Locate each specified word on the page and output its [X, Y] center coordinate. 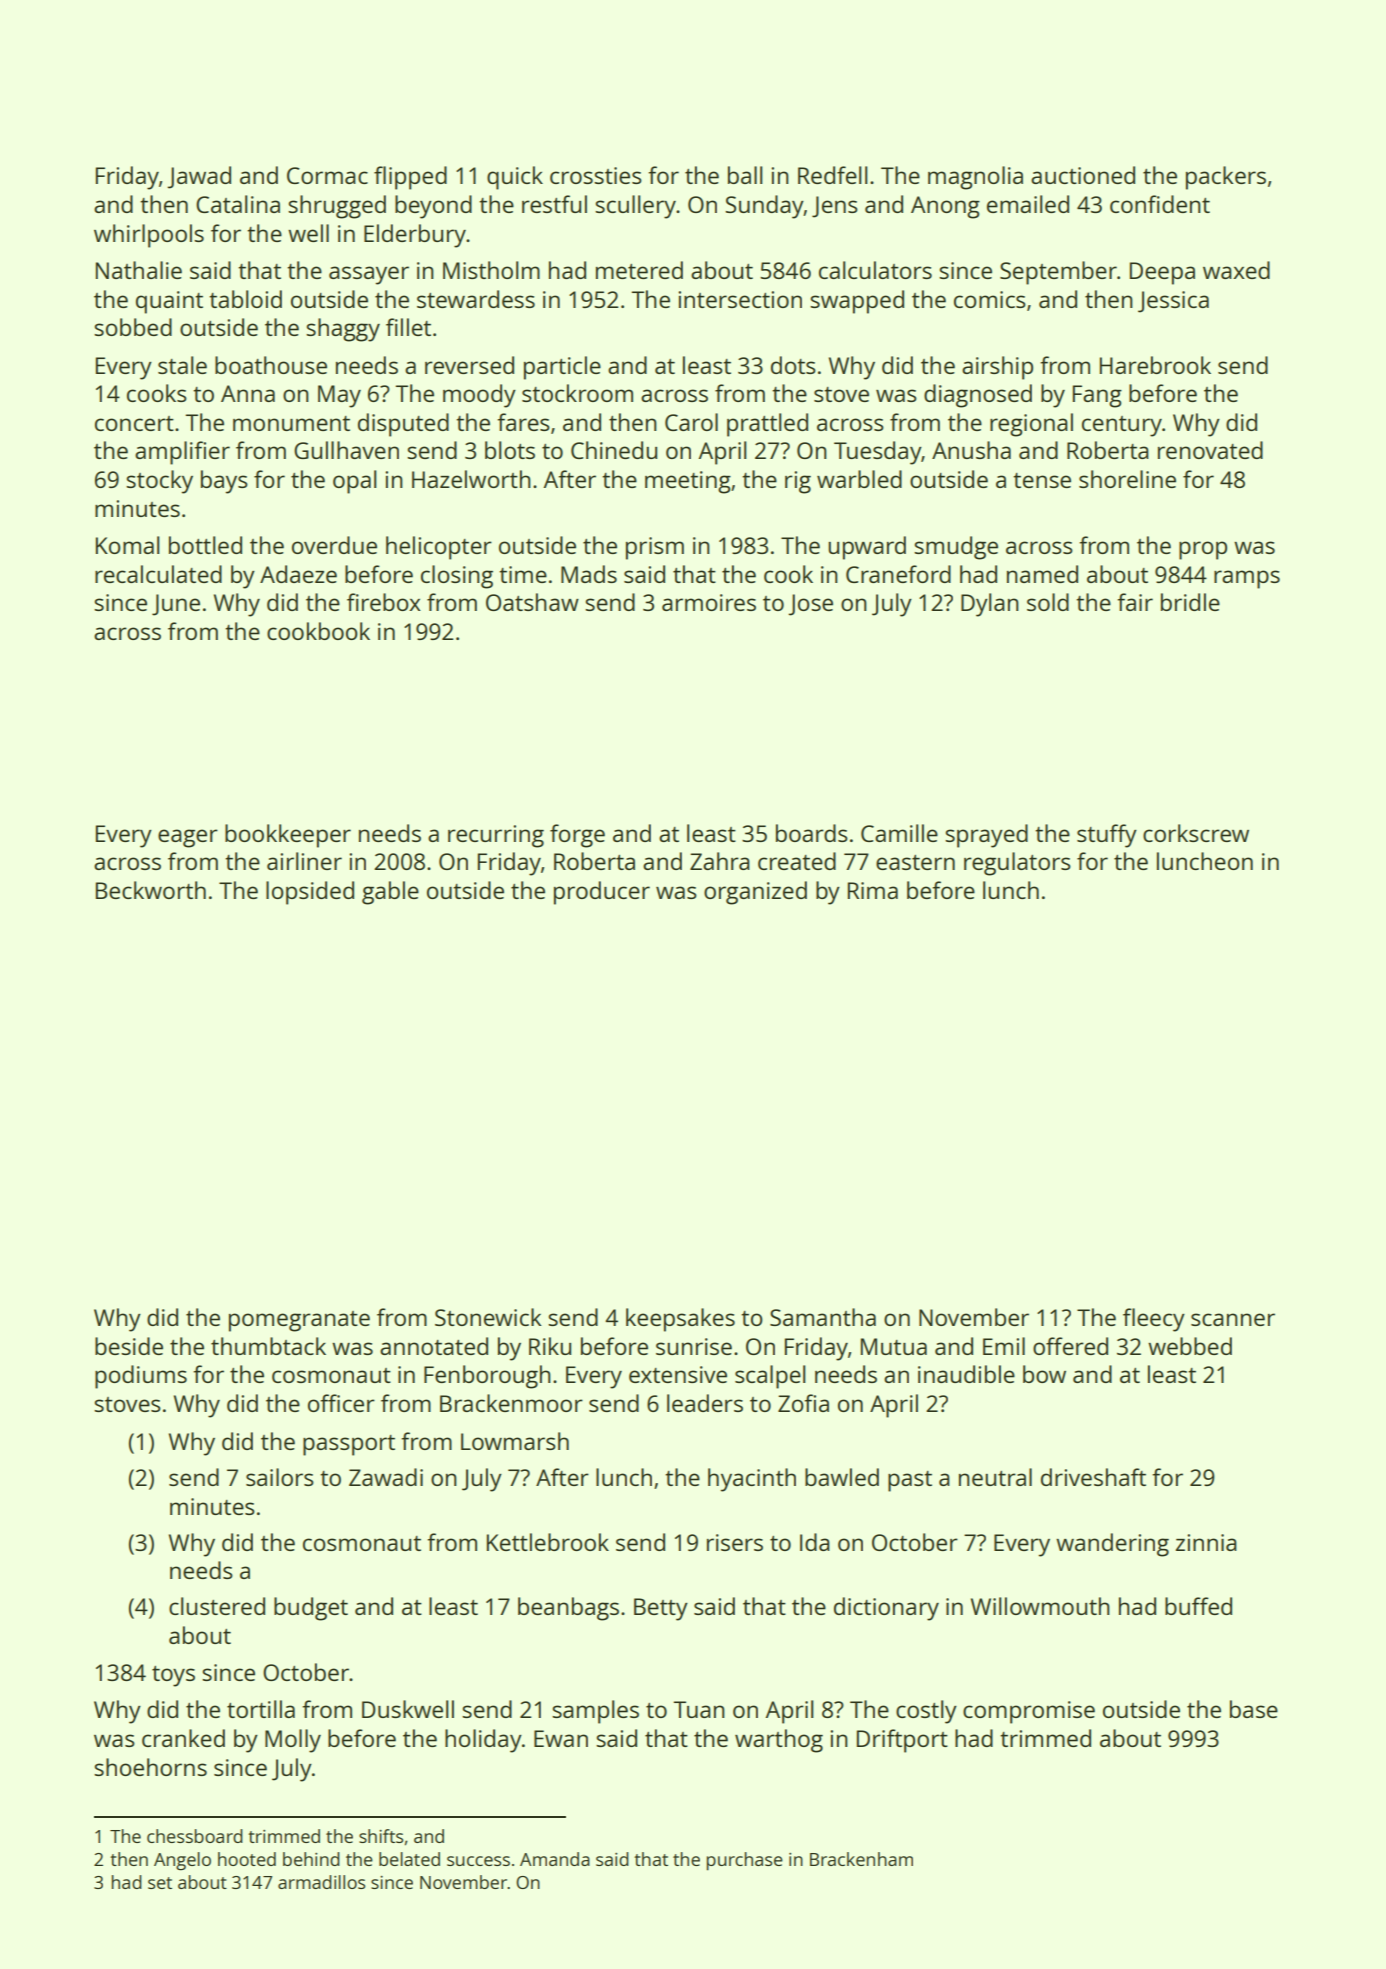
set [160, 1883]
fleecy [1154, 1320]
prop [1203, 550]
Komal [128, 545]
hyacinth [752, 1480]
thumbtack [268, 1346]
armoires [709, 602]
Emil [1004, 1346]
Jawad [199, 177]
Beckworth [151, 890]
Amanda [555, 1859]
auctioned [1083, 175]
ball [745, 175]
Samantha [823, 1317]
